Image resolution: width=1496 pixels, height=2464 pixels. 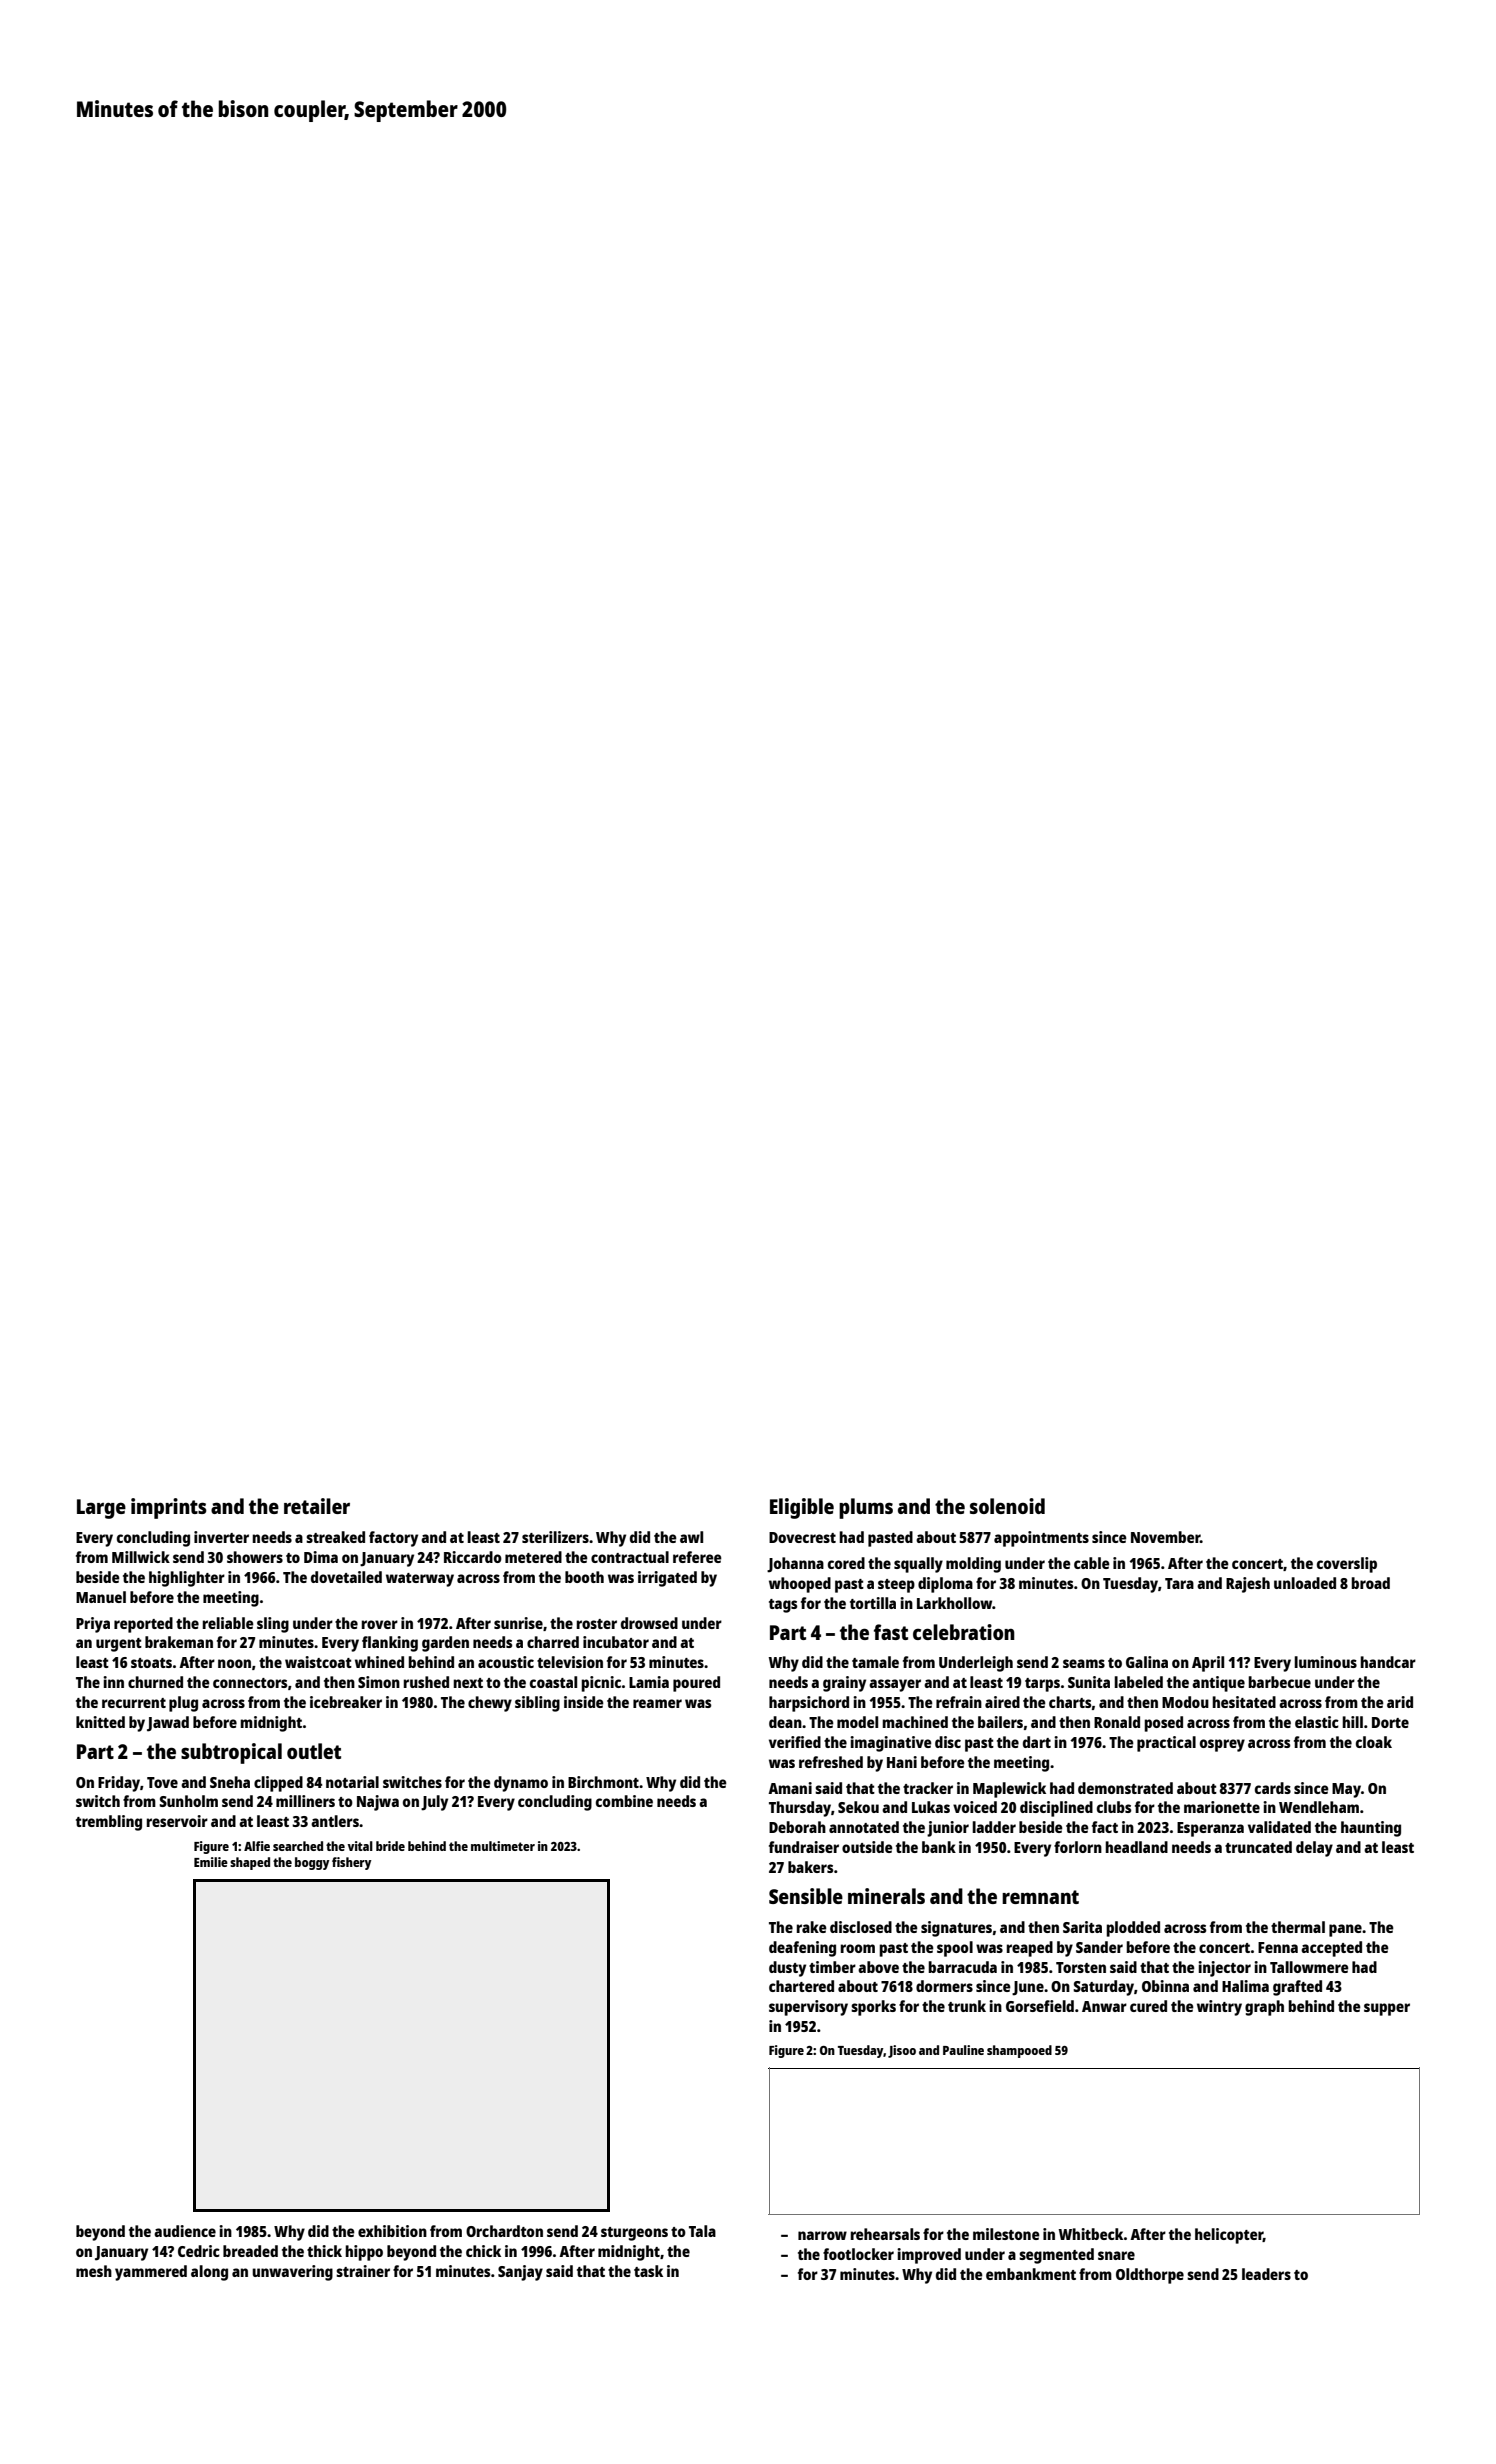 What do you see at coordinates (1150, 2276) in the screenshot?
I see `Oldthorpe` at bounding box center [1150, 2276].
